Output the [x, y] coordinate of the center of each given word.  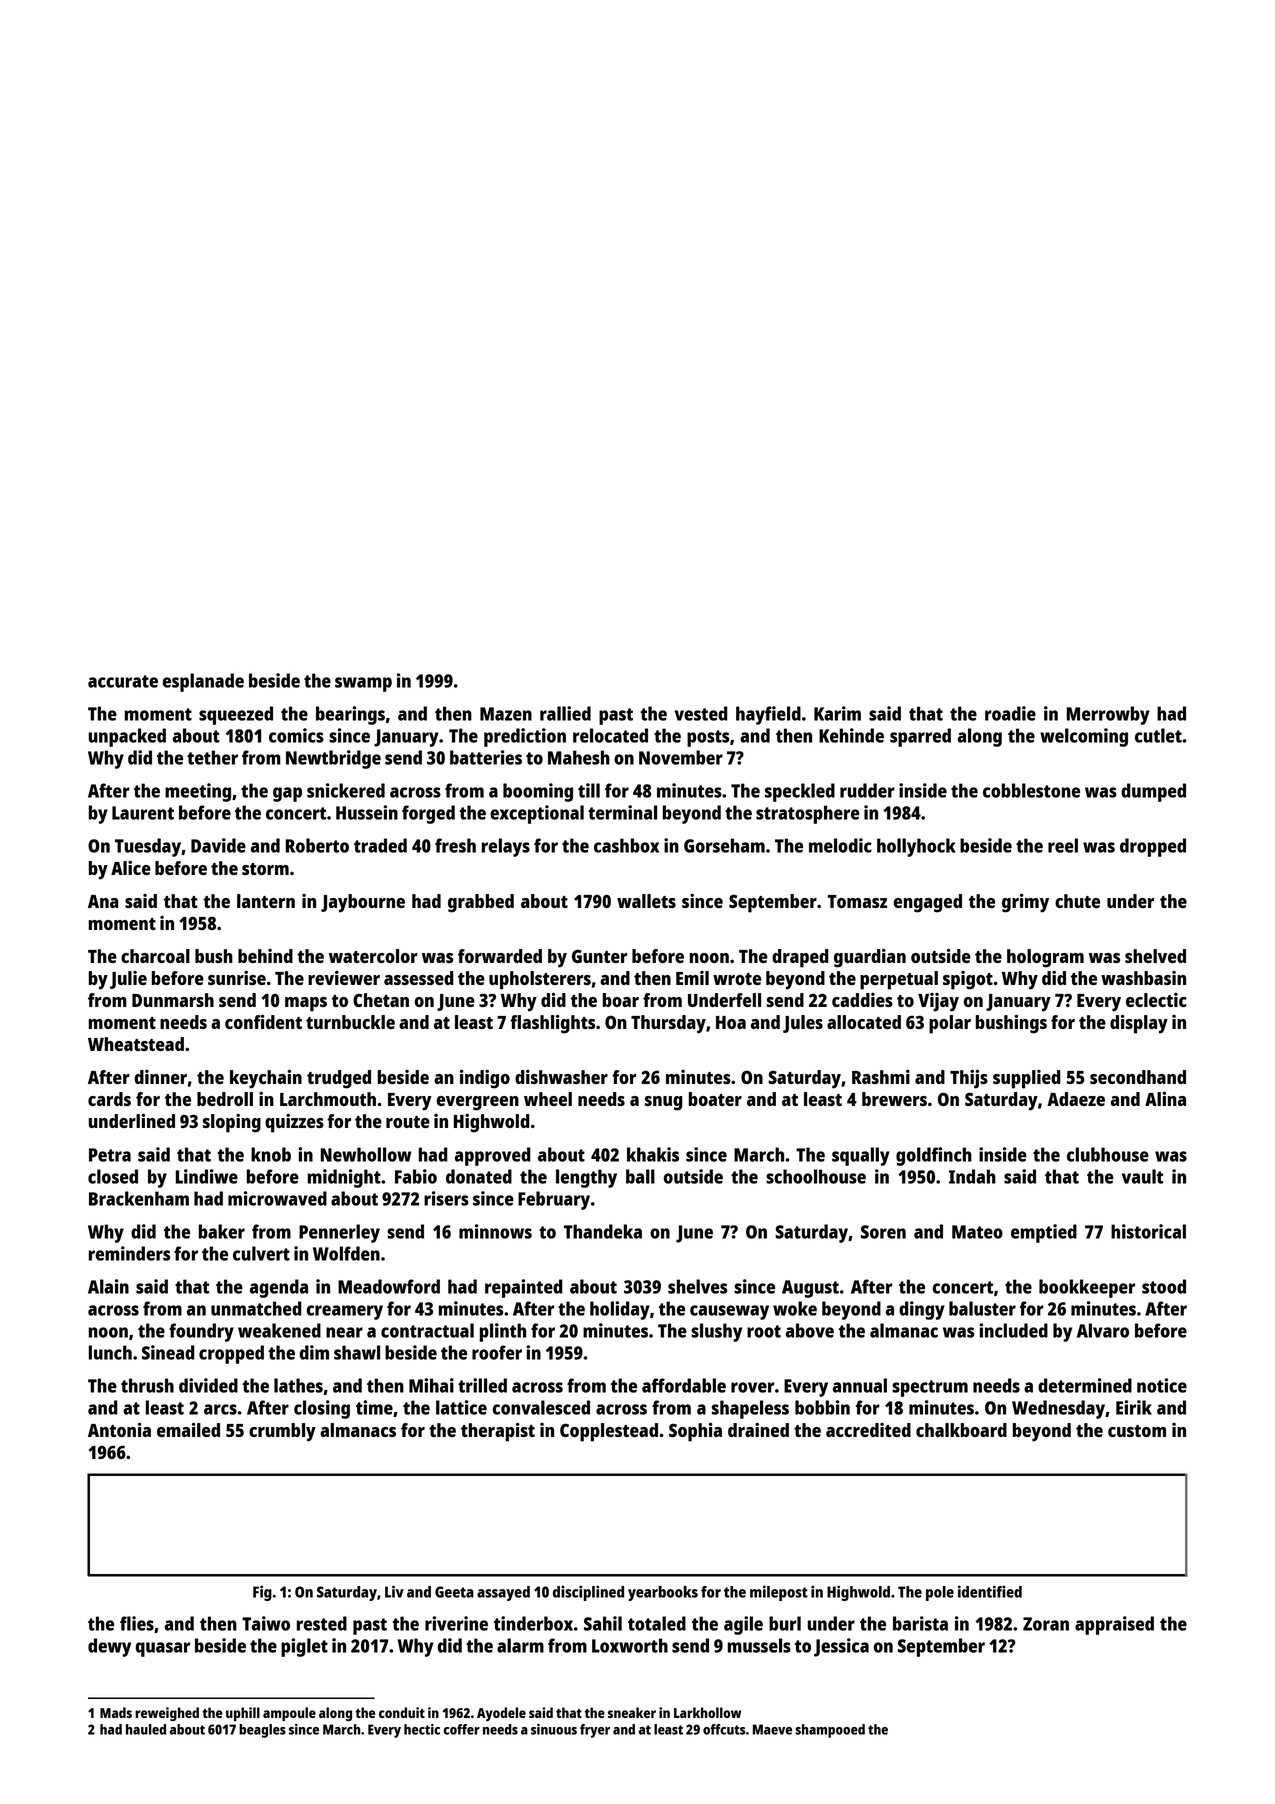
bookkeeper [1087, 1288]
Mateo [977, 1232]
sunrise [237, 978]
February [554, 1200]
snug [663, 1103]
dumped [1153, 792]
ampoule [289, 1714]
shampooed [830, 1731]
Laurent [143, 813]
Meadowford [389, 1286]
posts [708, 738]
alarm [520, 1645]
